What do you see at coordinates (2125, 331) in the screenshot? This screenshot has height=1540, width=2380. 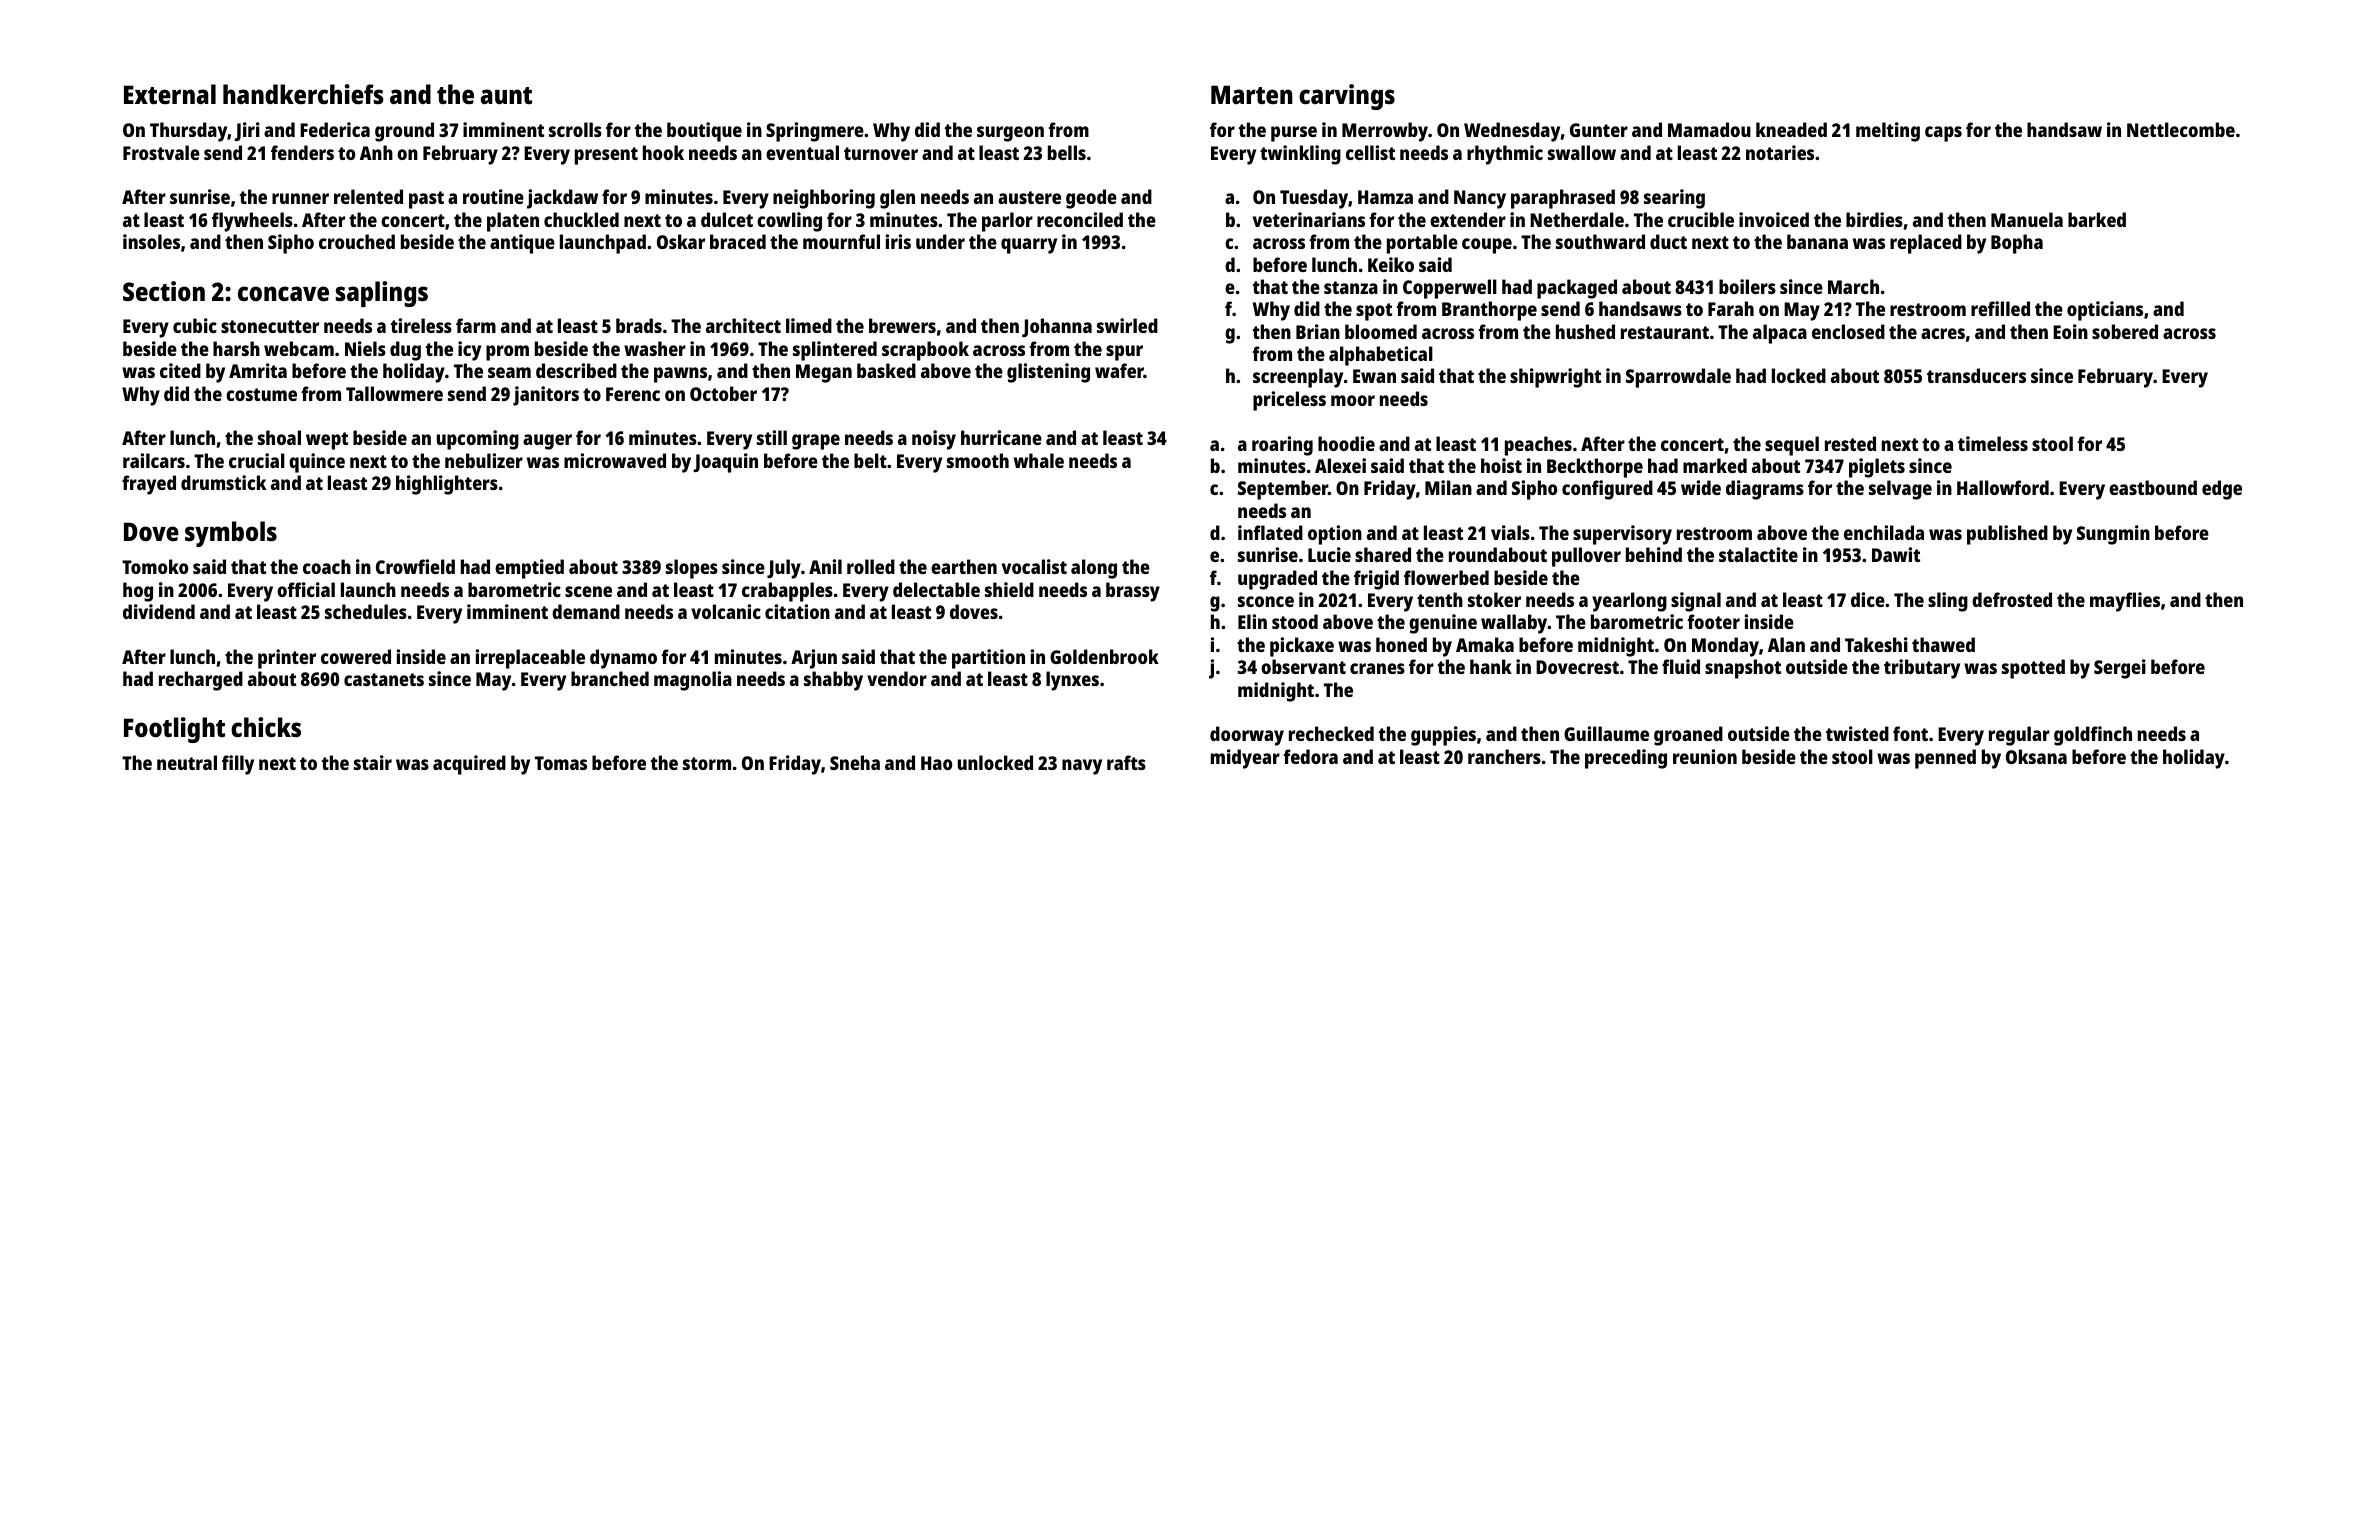 I see `sobered` at bounding box center [2125, 331].
